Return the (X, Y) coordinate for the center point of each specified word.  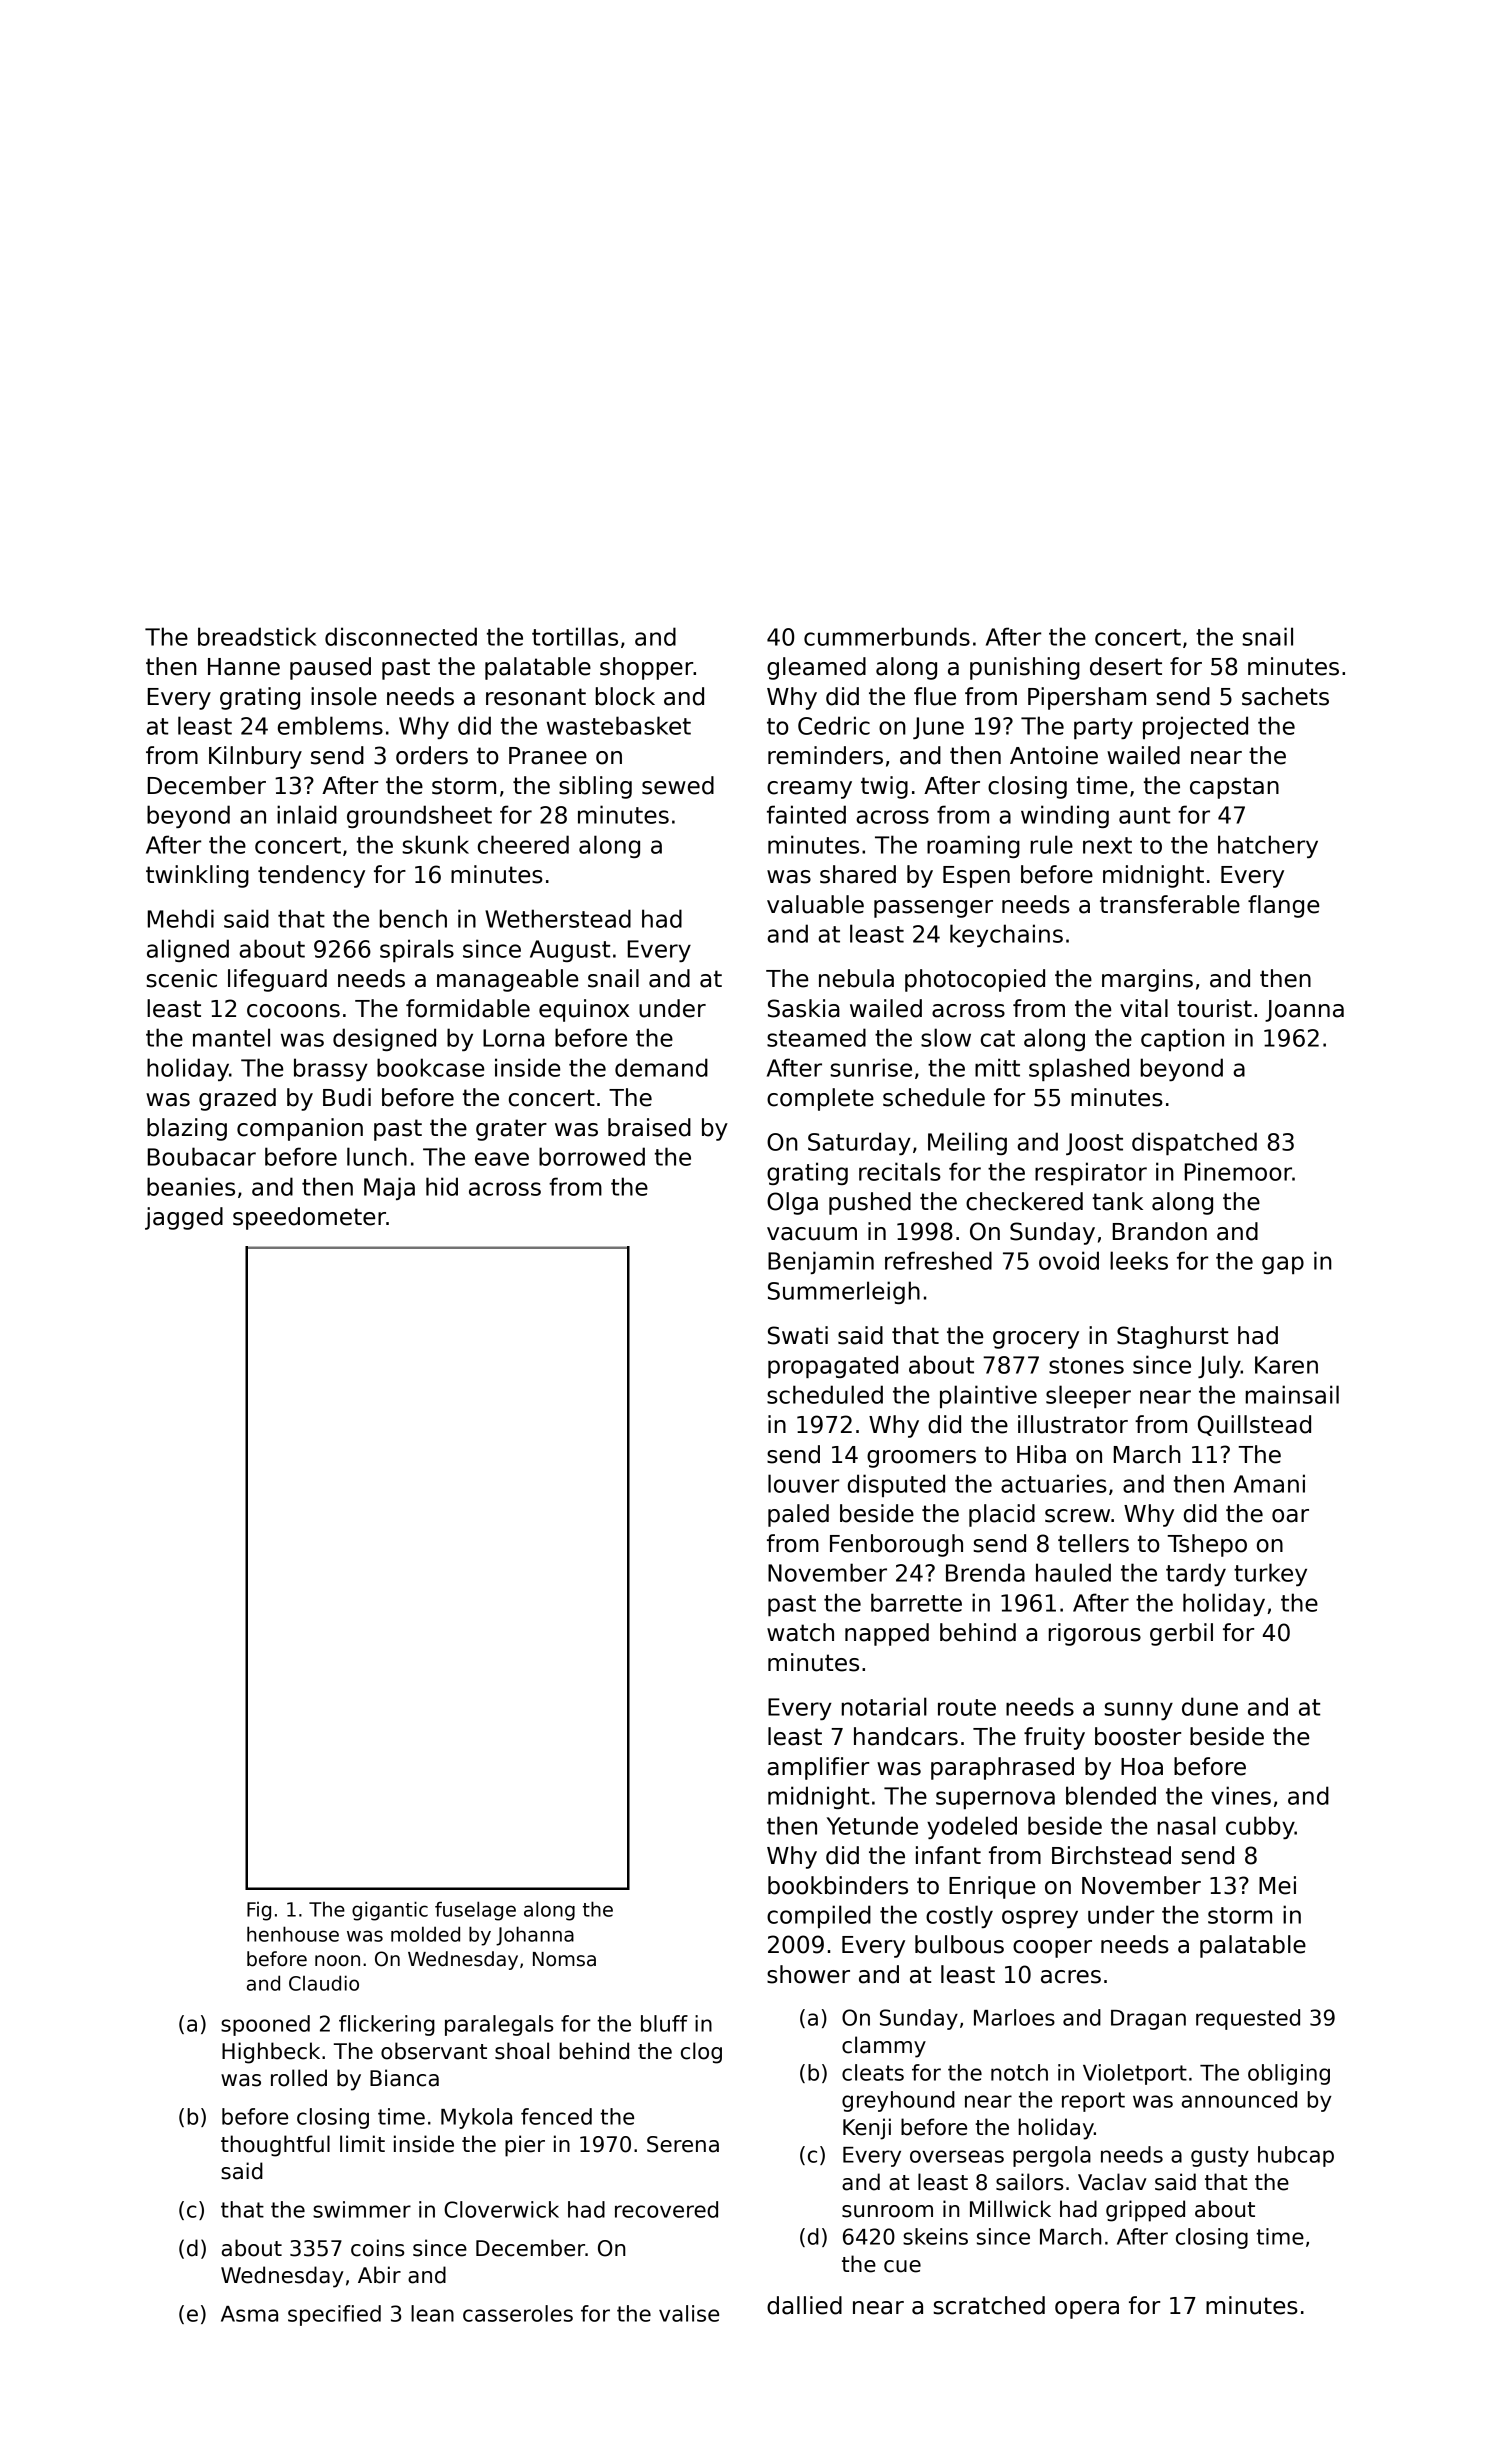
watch (800, 1632)
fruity (1054, 1738)
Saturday (859, 1143)
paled (798, 1515)
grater (511, 1130)
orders (432, 755)
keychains (1006, 935)
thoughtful (275, 2146)
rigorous (1095, 1634)
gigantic (390, 1911)
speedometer (309, 1218)
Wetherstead (558, 918)
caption (1182, 1039)
